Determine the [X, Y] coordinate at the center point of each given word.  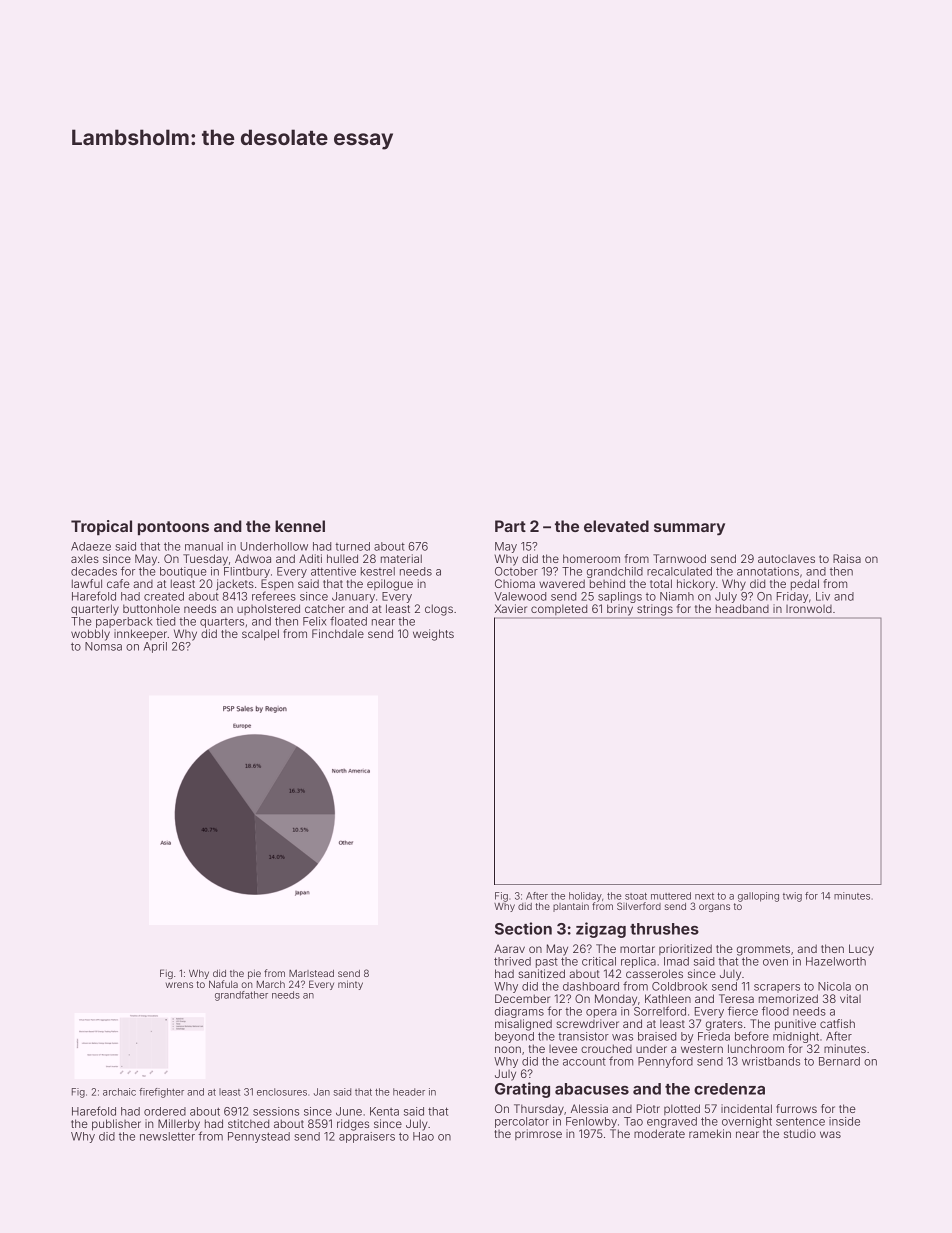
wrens [179, 985]
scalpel [260, 635]
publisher [116, 1125]
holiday [585, 897]
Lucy [861, 950]
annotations [768, 571]
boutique [183, 572]
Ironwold [809, 609]
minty [350, 985]
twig [792, 897]
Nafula [223, 984]
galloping [758, 897]
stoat [636, 896]
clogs [439, 610]
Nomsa [103, 646]
